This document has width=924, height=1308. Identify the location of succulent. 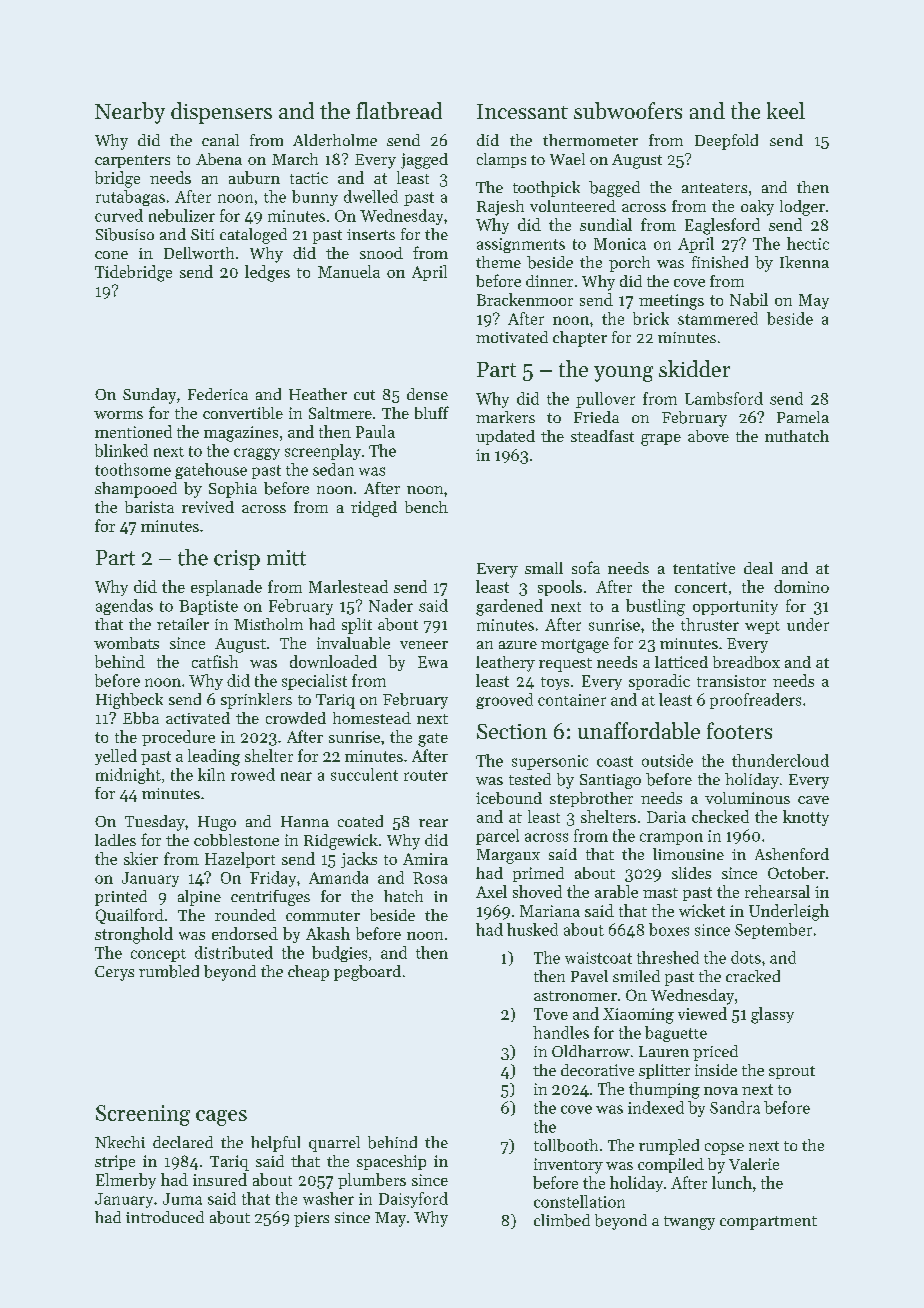
(364, 774).
